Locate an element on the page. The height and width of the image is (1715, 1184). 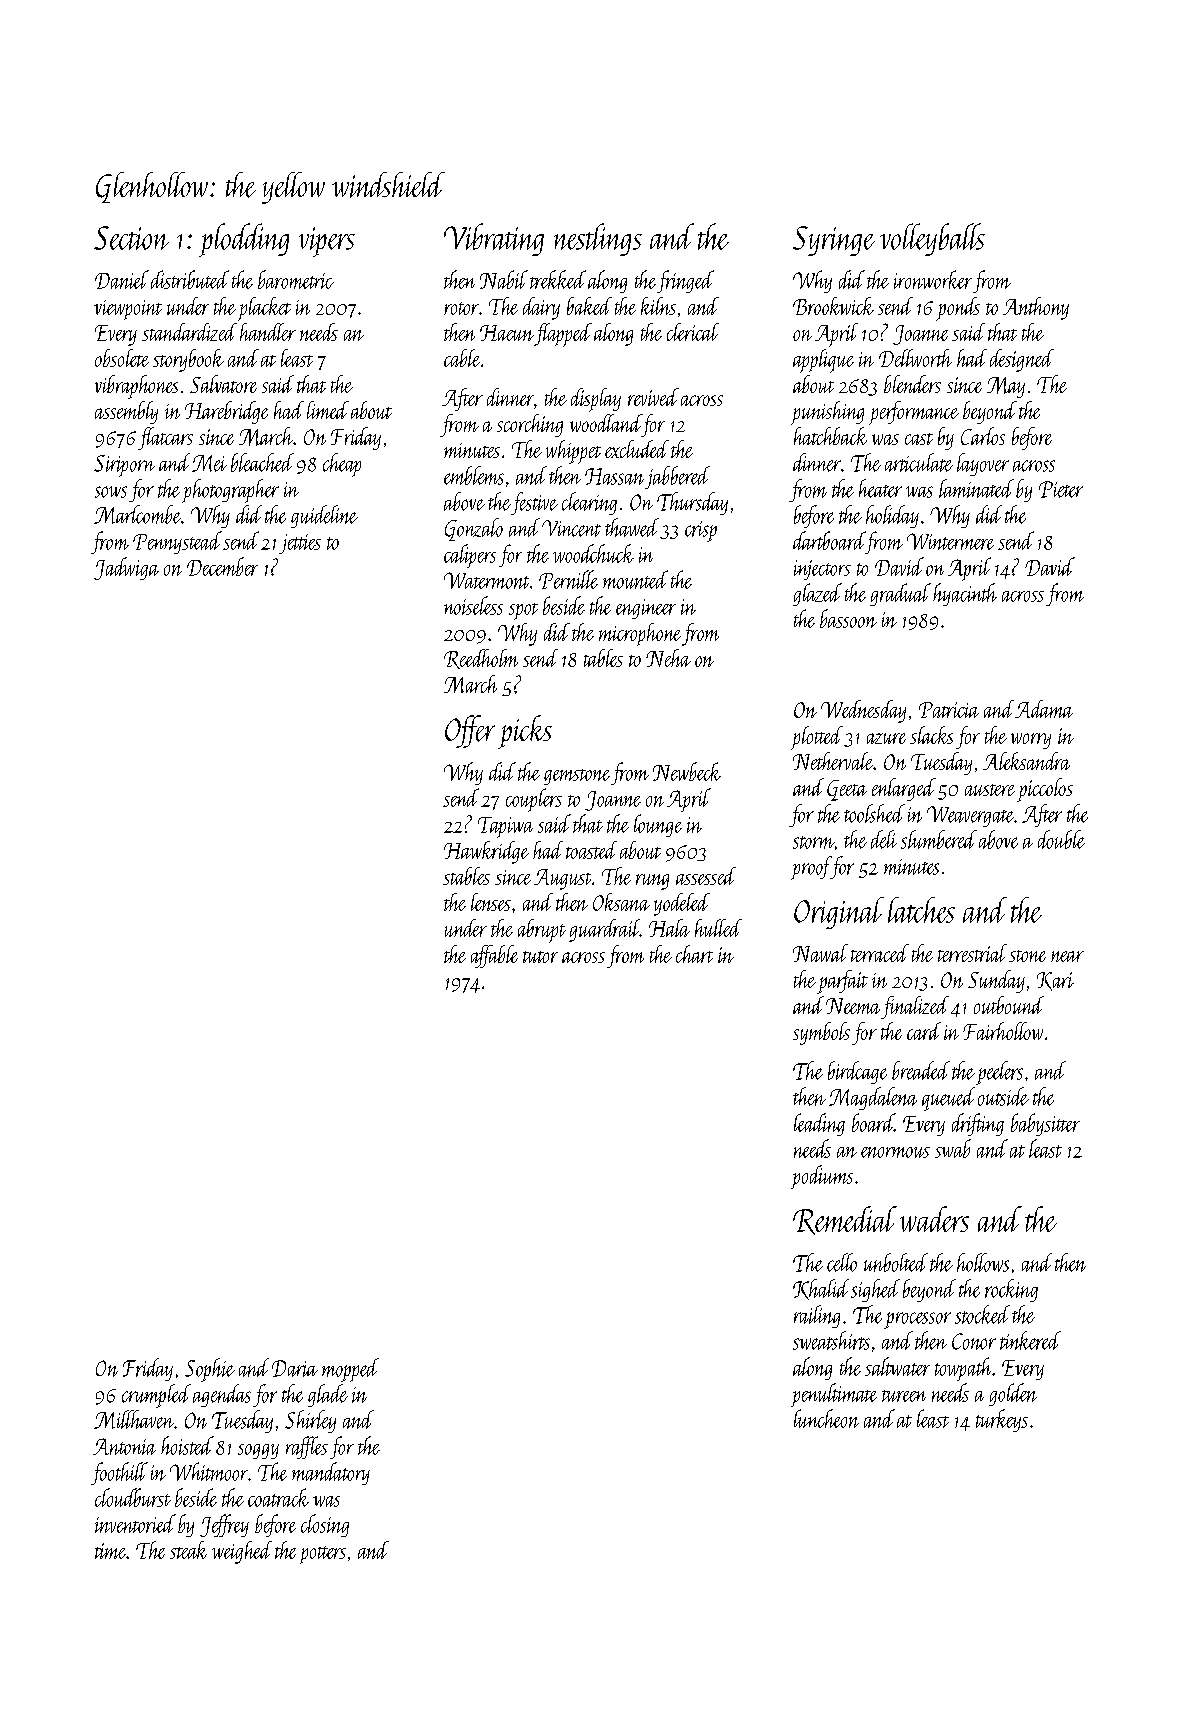
babysitter is located at coordinates (1045, 1124).
